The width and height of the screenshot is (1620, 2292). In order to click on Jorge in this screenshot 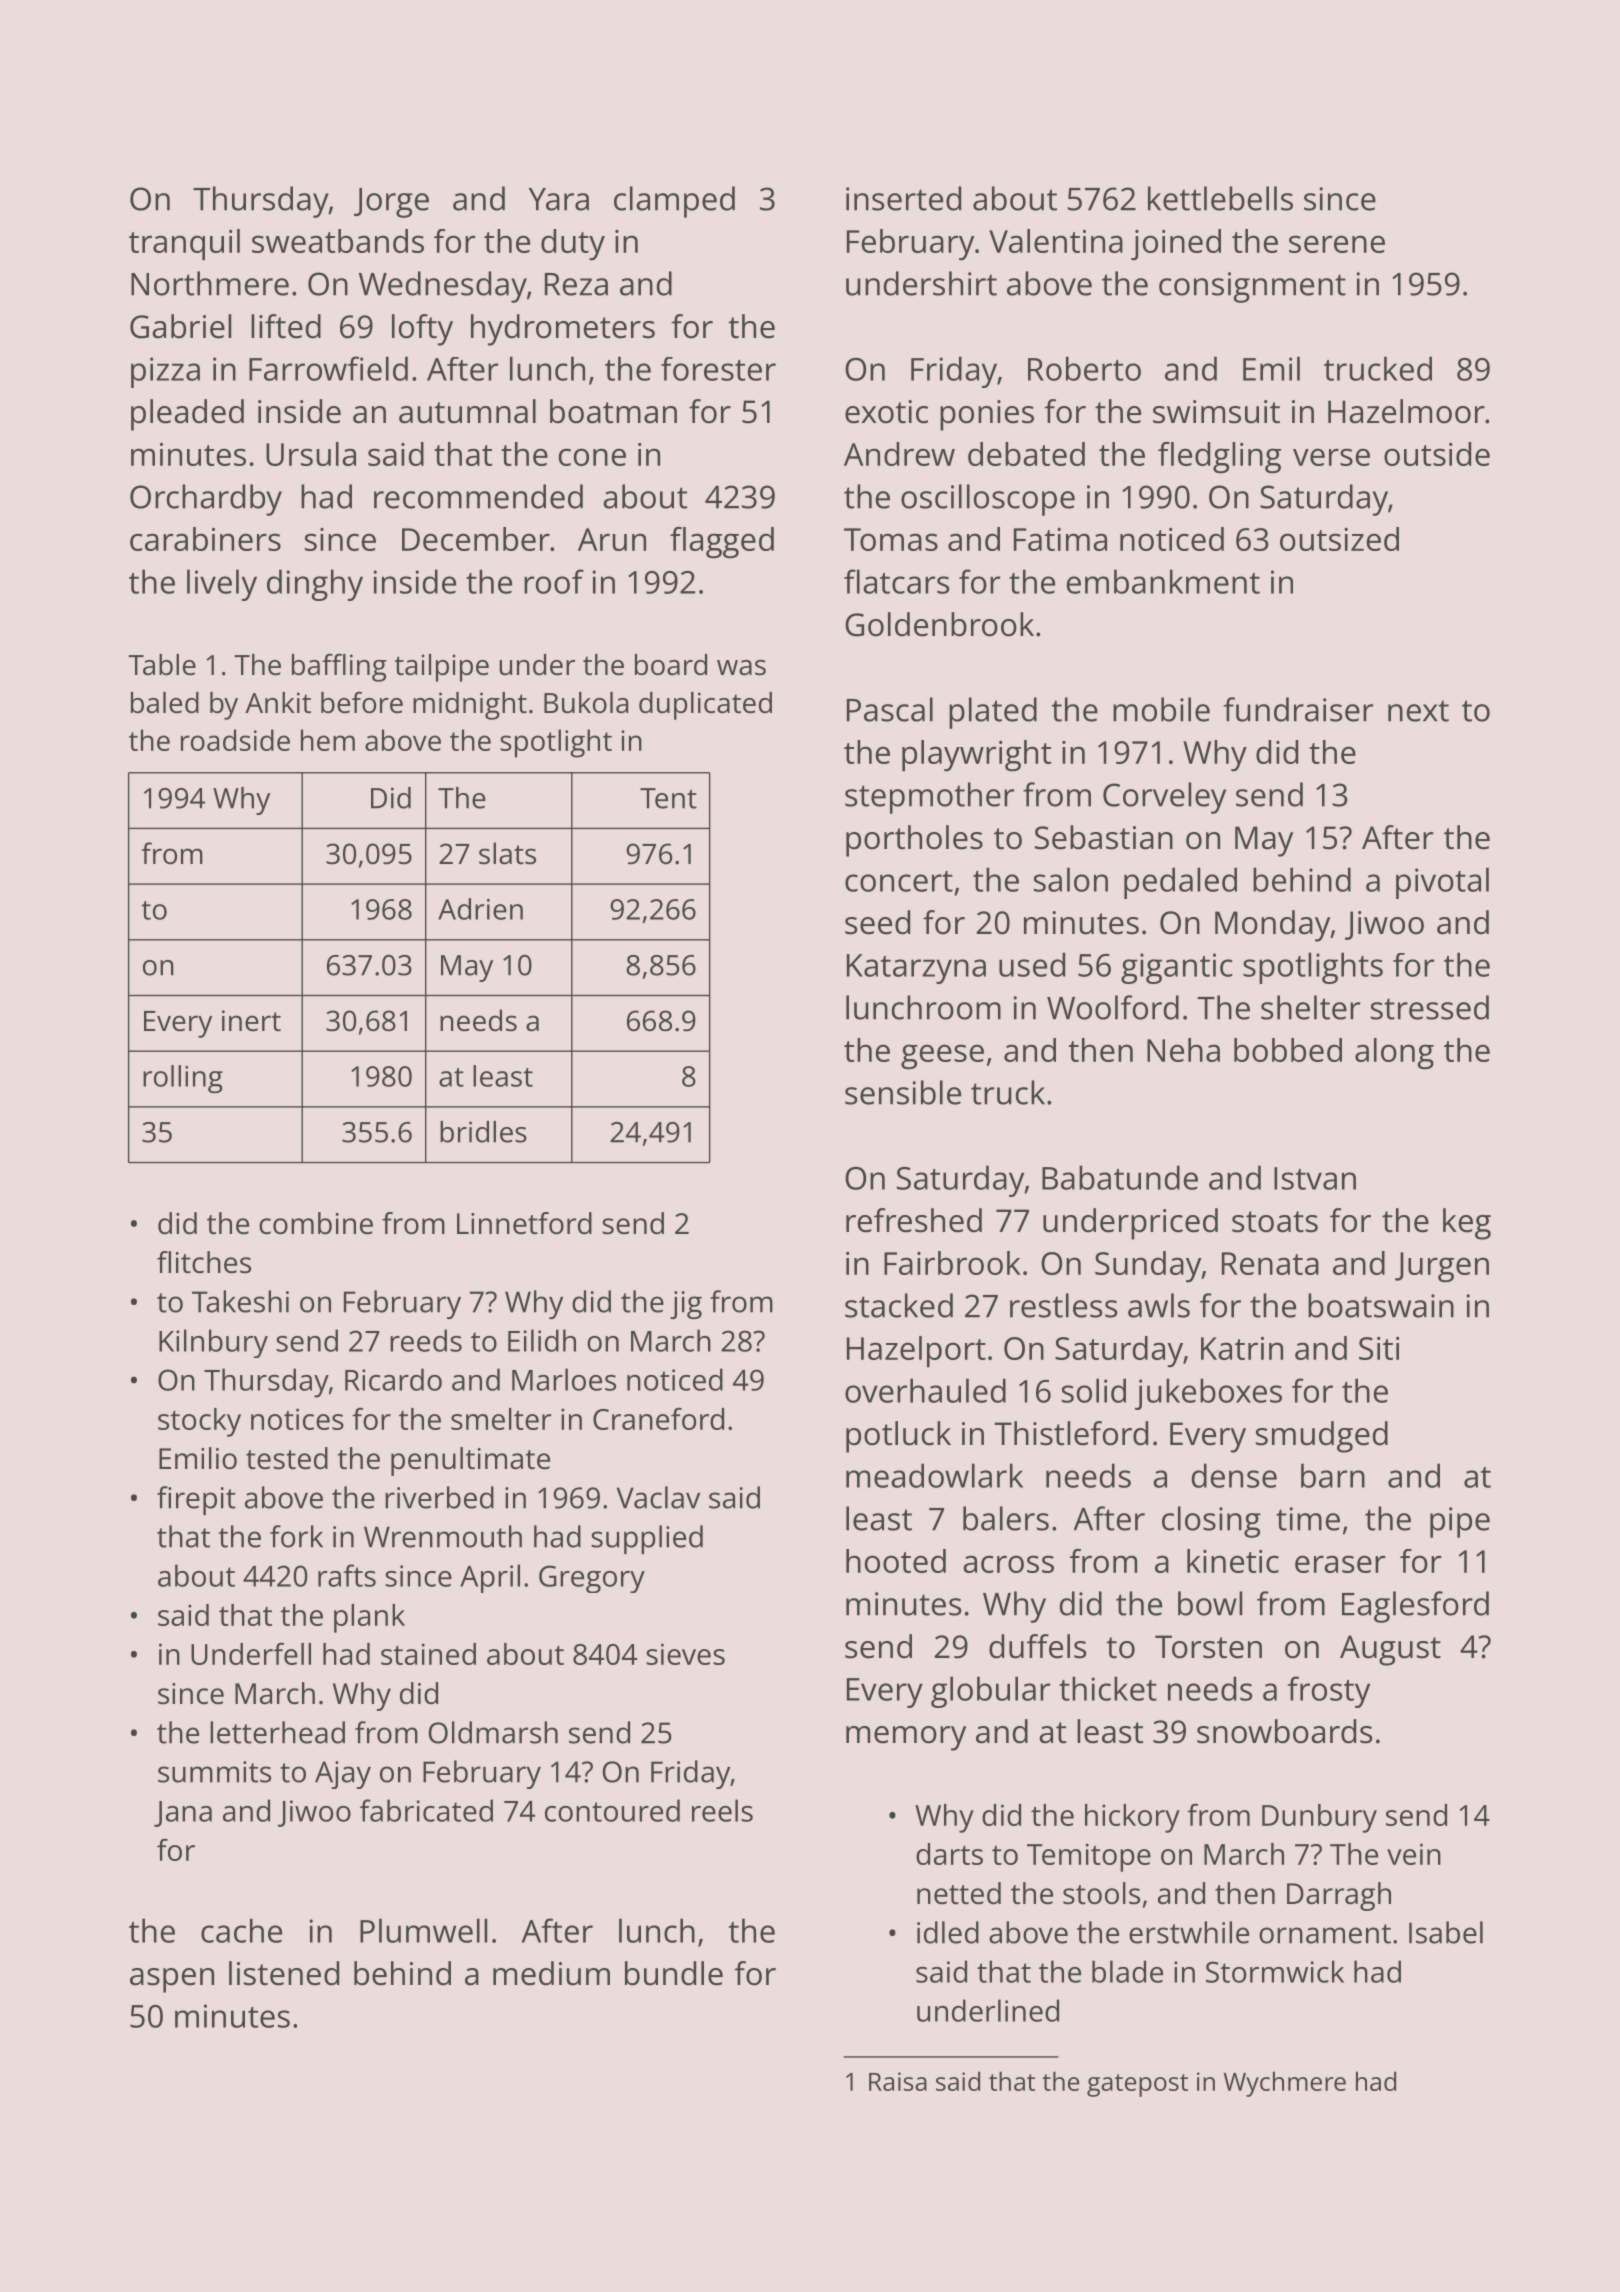, I will do `click(391, 203)`.
